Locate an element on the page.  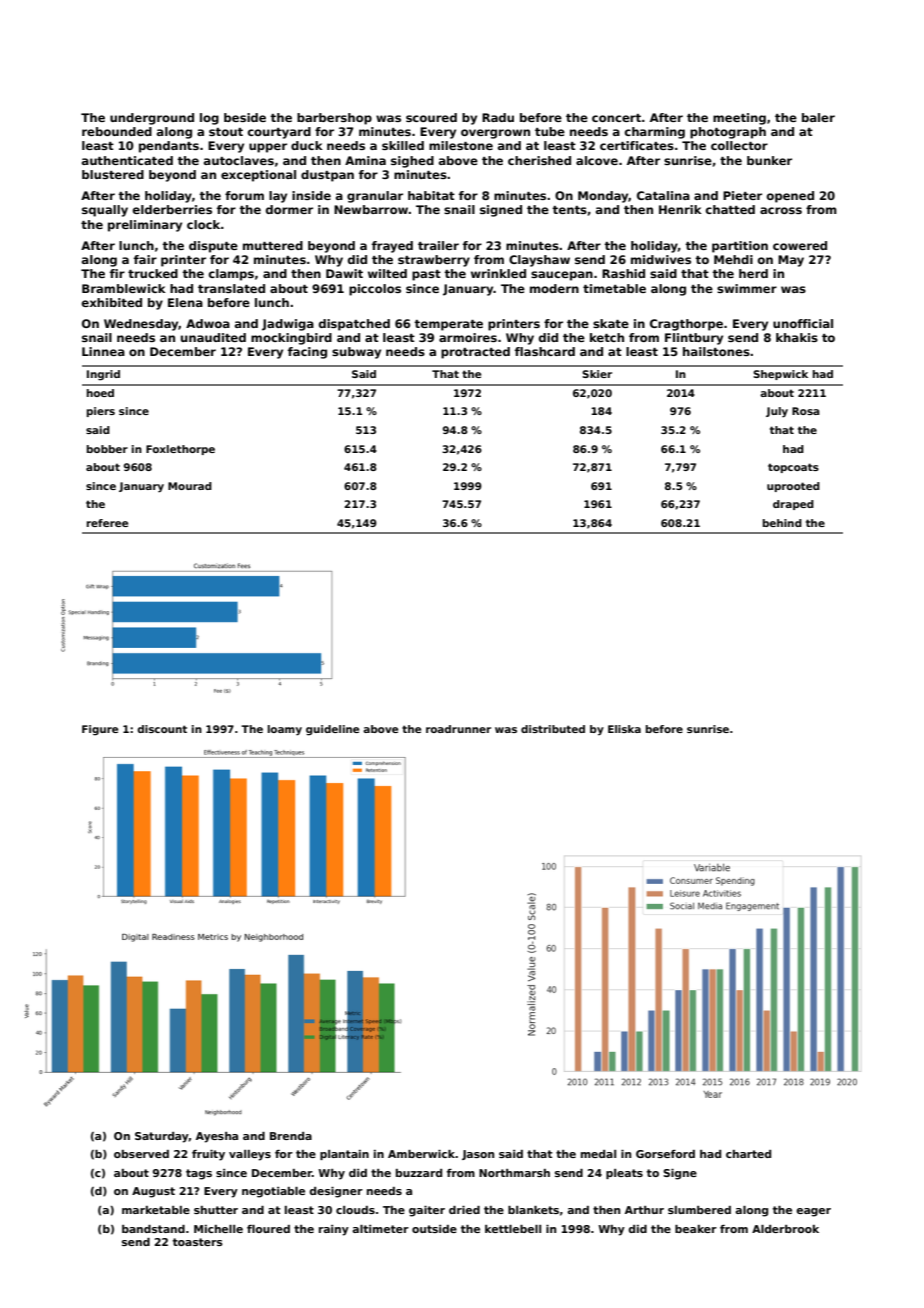
Gorseford is located at coordinates (665, 1154).
